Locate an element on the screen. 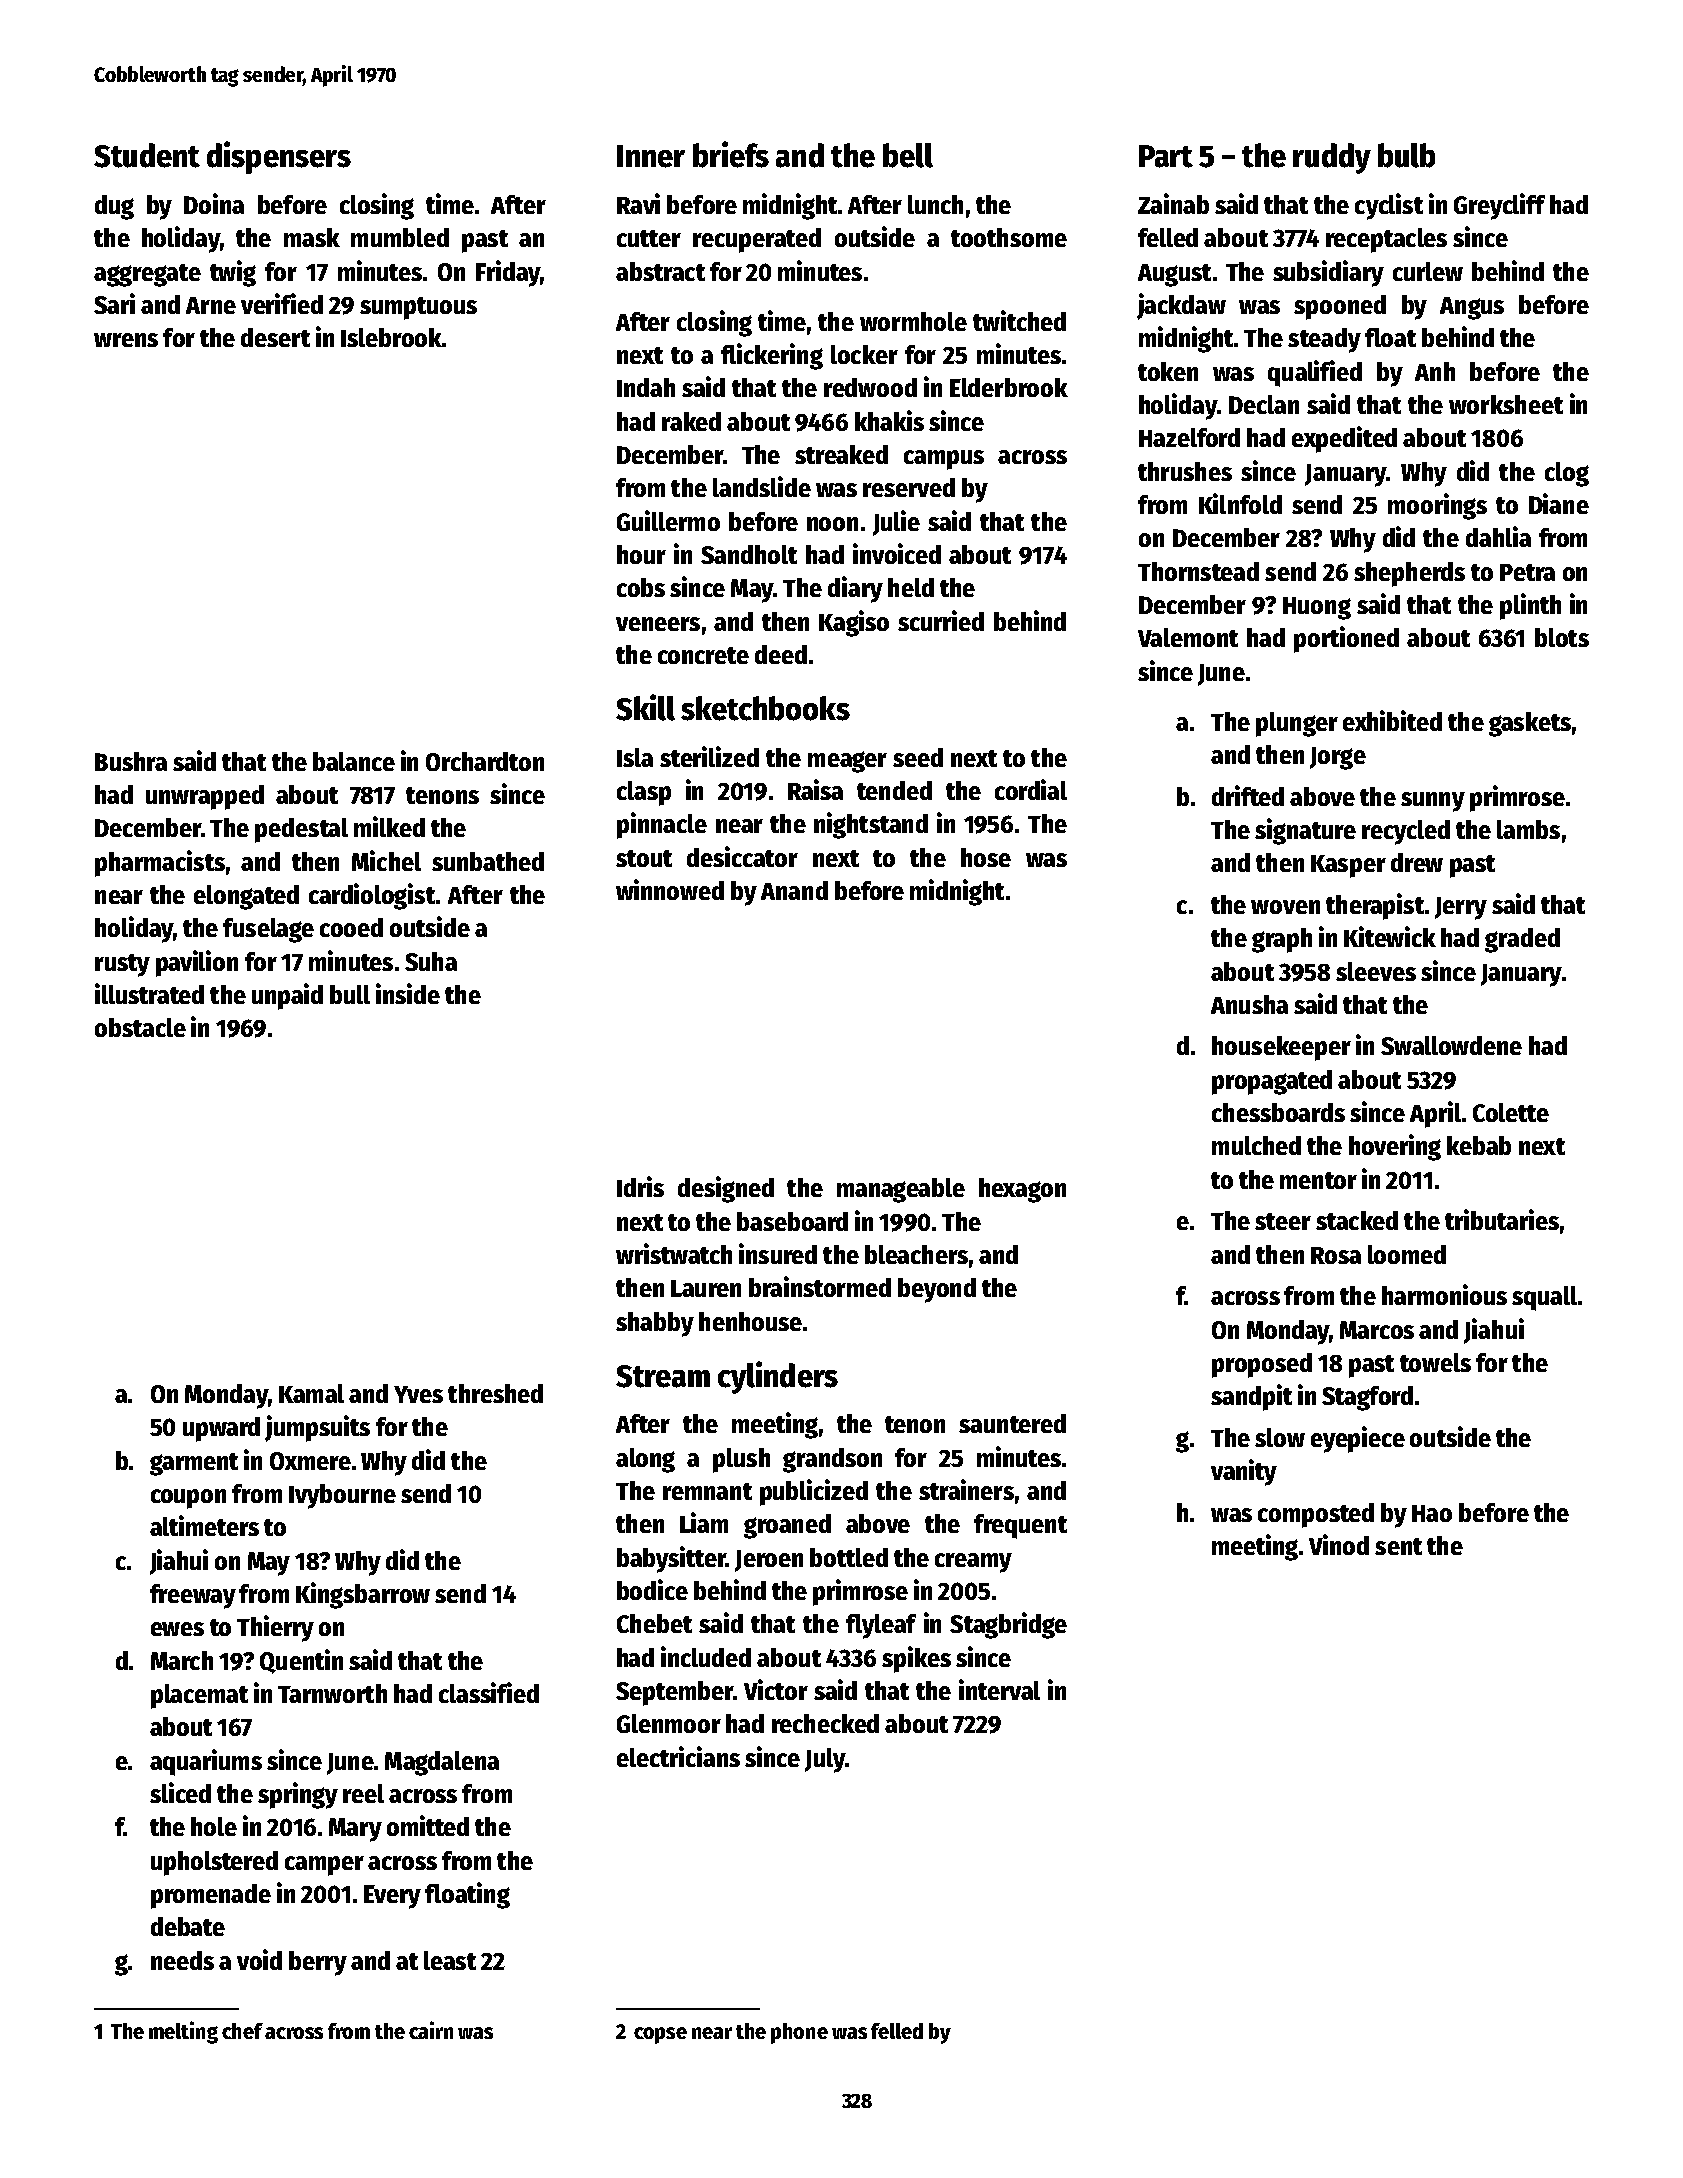  mulched is located at coordinates (1256, 1145).
